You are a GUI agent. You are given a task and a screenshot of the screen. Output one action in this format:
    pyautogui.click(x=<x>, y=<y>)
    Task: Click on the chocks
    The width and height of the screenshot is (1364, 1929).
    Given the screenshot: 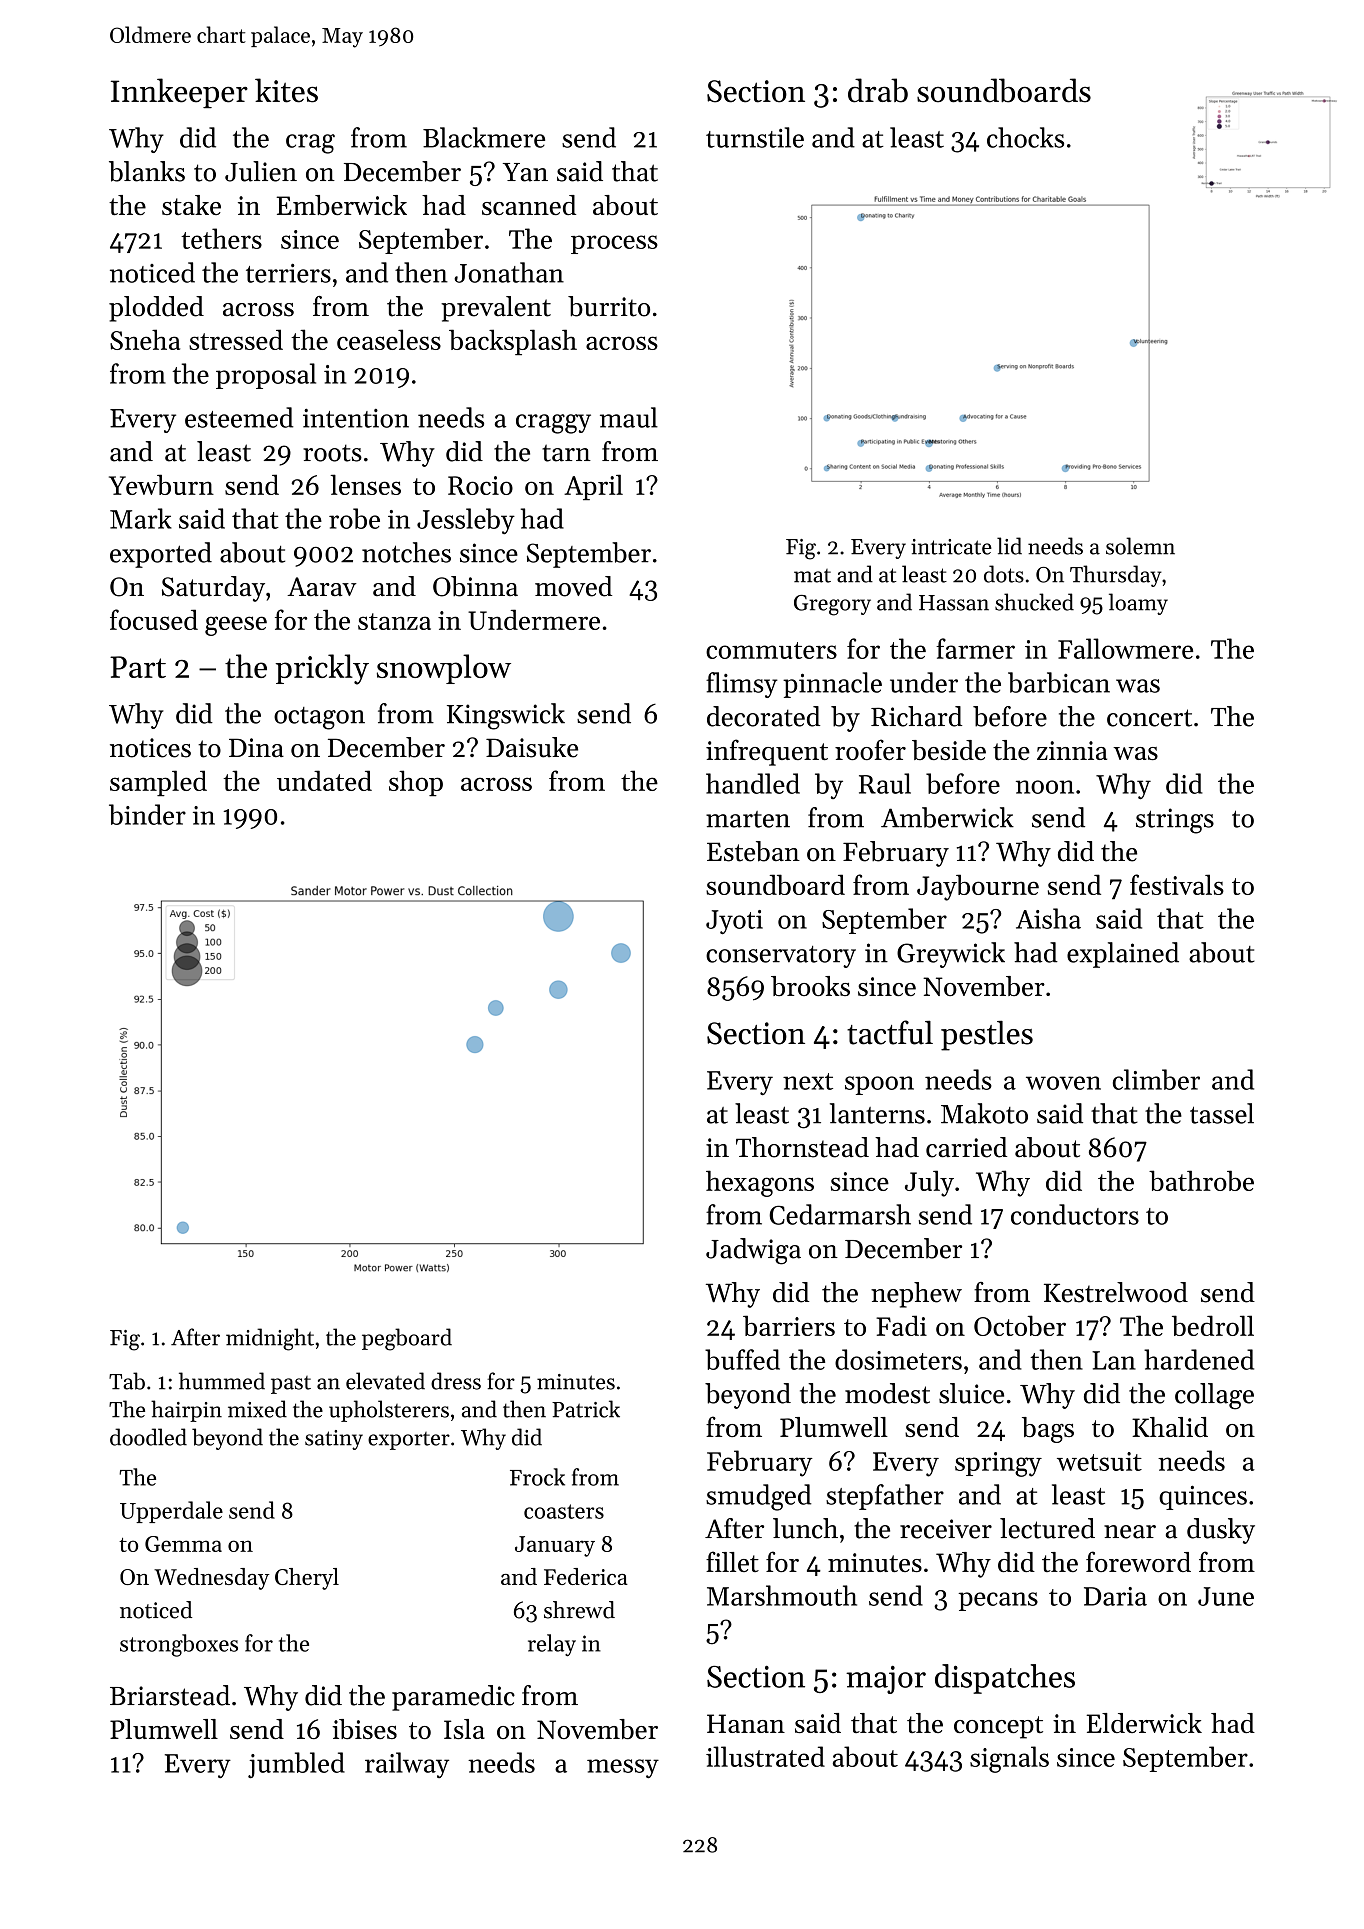 What is the action you would take?
    pyautogui.click(x=1025, y=137)
